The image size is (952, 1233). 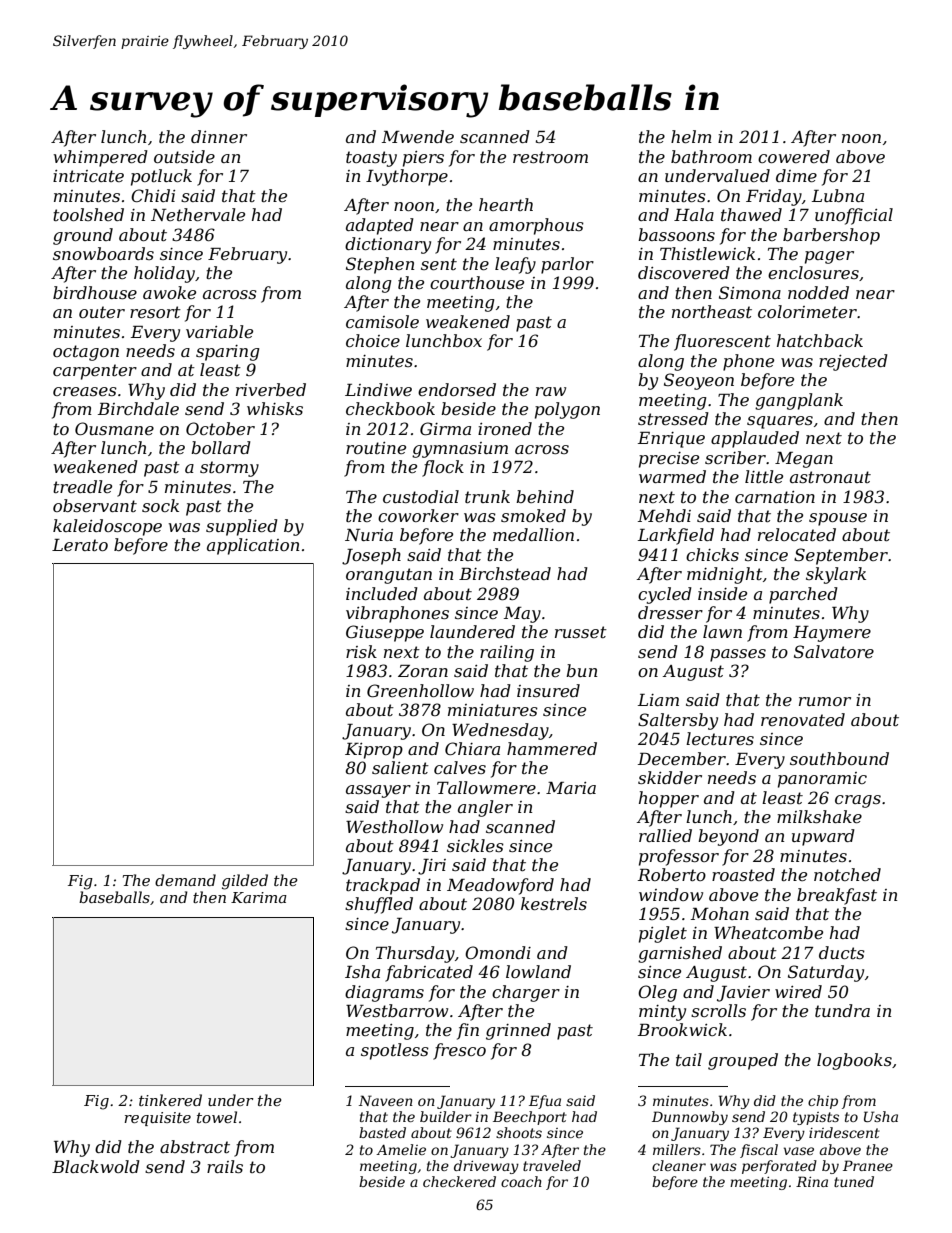 What do you see at coordinates (551, 391) in the screenshot?
I see `raw` at bounding box center [551, 391].
